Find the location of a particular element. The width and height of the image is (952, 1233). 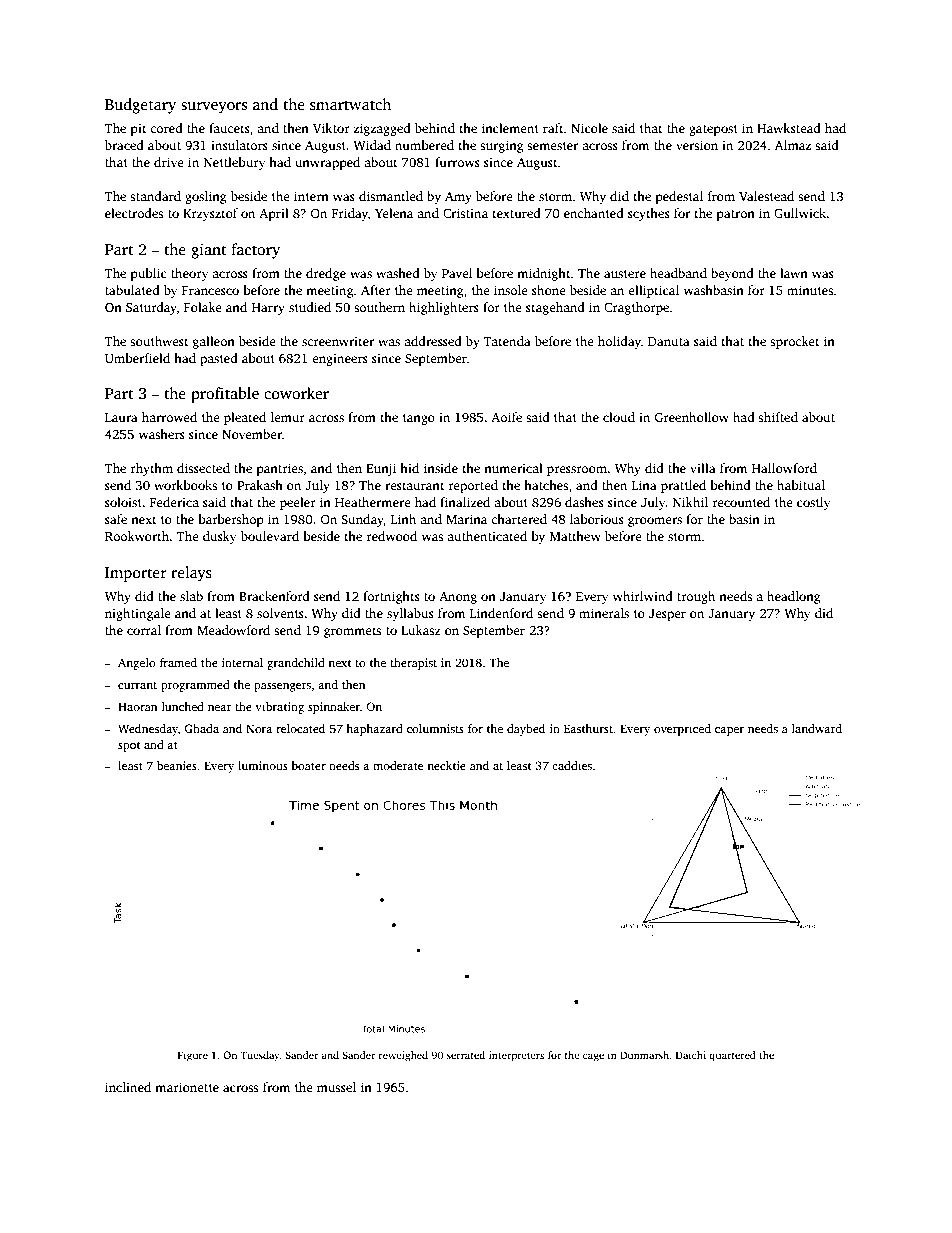

marionette is located at coordinates (187, 1087).
